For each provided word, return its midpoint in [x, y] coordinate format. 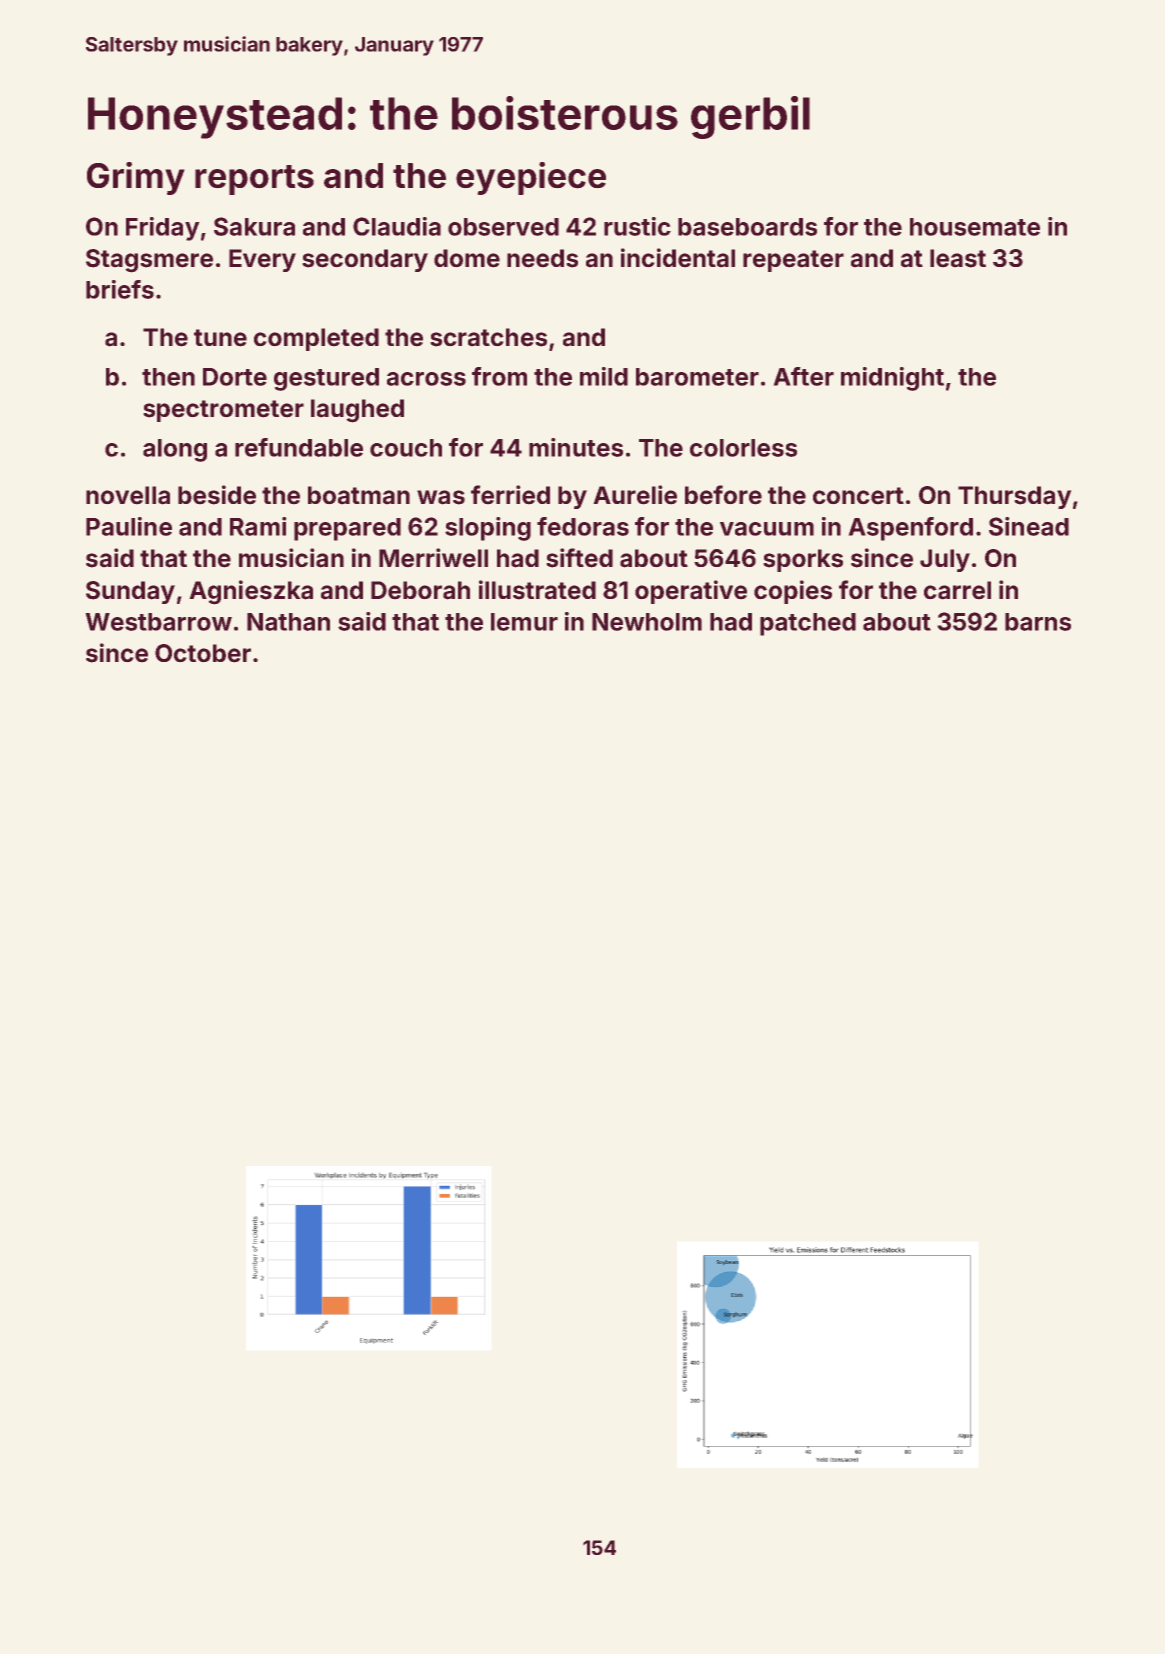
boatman [359, 495]
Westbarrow [158, 622]
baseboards [747, 227]
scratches [488, 337]
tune [220, 338]
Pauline [129, 526]
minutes [576, 447]
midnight [892, 379]
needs [542, 258]
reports [254, 180]
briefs [120, 289]
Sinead [1029, 526]
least [958, 258]
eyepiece [531, 178]
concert [858, 496]
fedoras [583, 526]
